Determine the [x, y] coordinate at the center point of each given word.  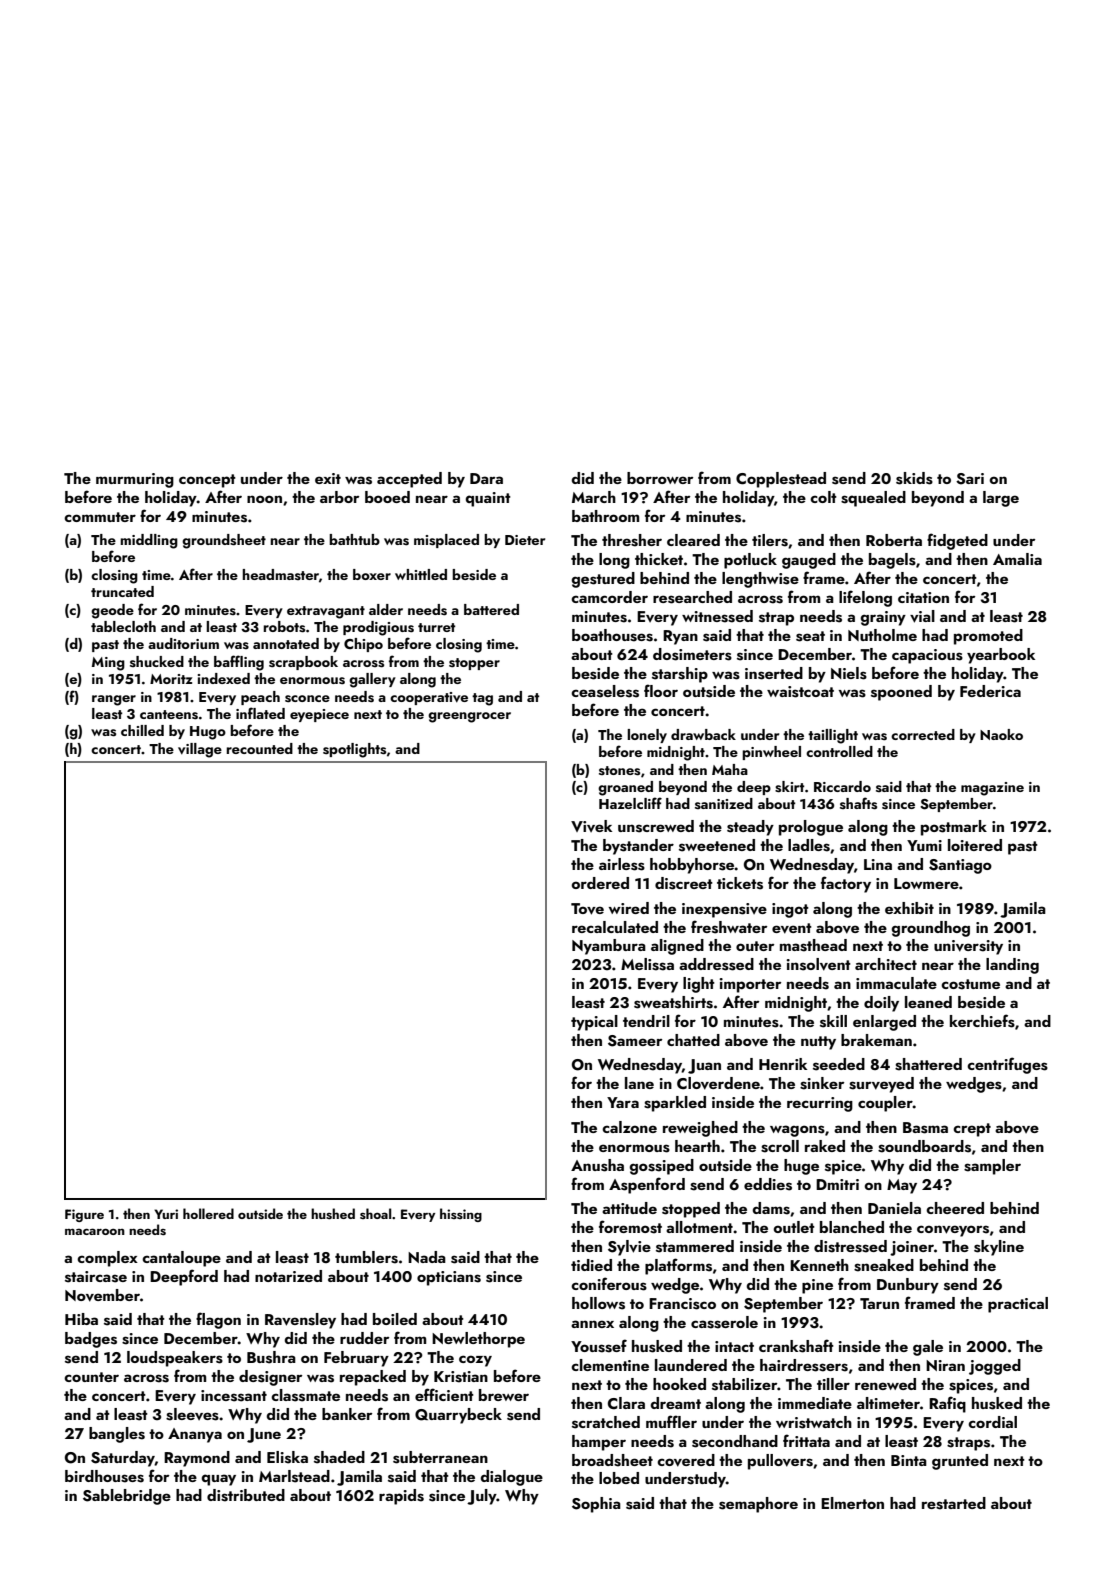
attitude [629, 1208]
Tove [587, 909]
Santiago [960, 866]
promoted [988, 637]
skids [914, 478]
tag [482, 699]
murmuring [135, 480]
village [200, 750]
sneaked [884, 1265]
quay [218, 1480]
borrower [660, 478]
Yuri [166, 1214]
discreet [684, 883]
